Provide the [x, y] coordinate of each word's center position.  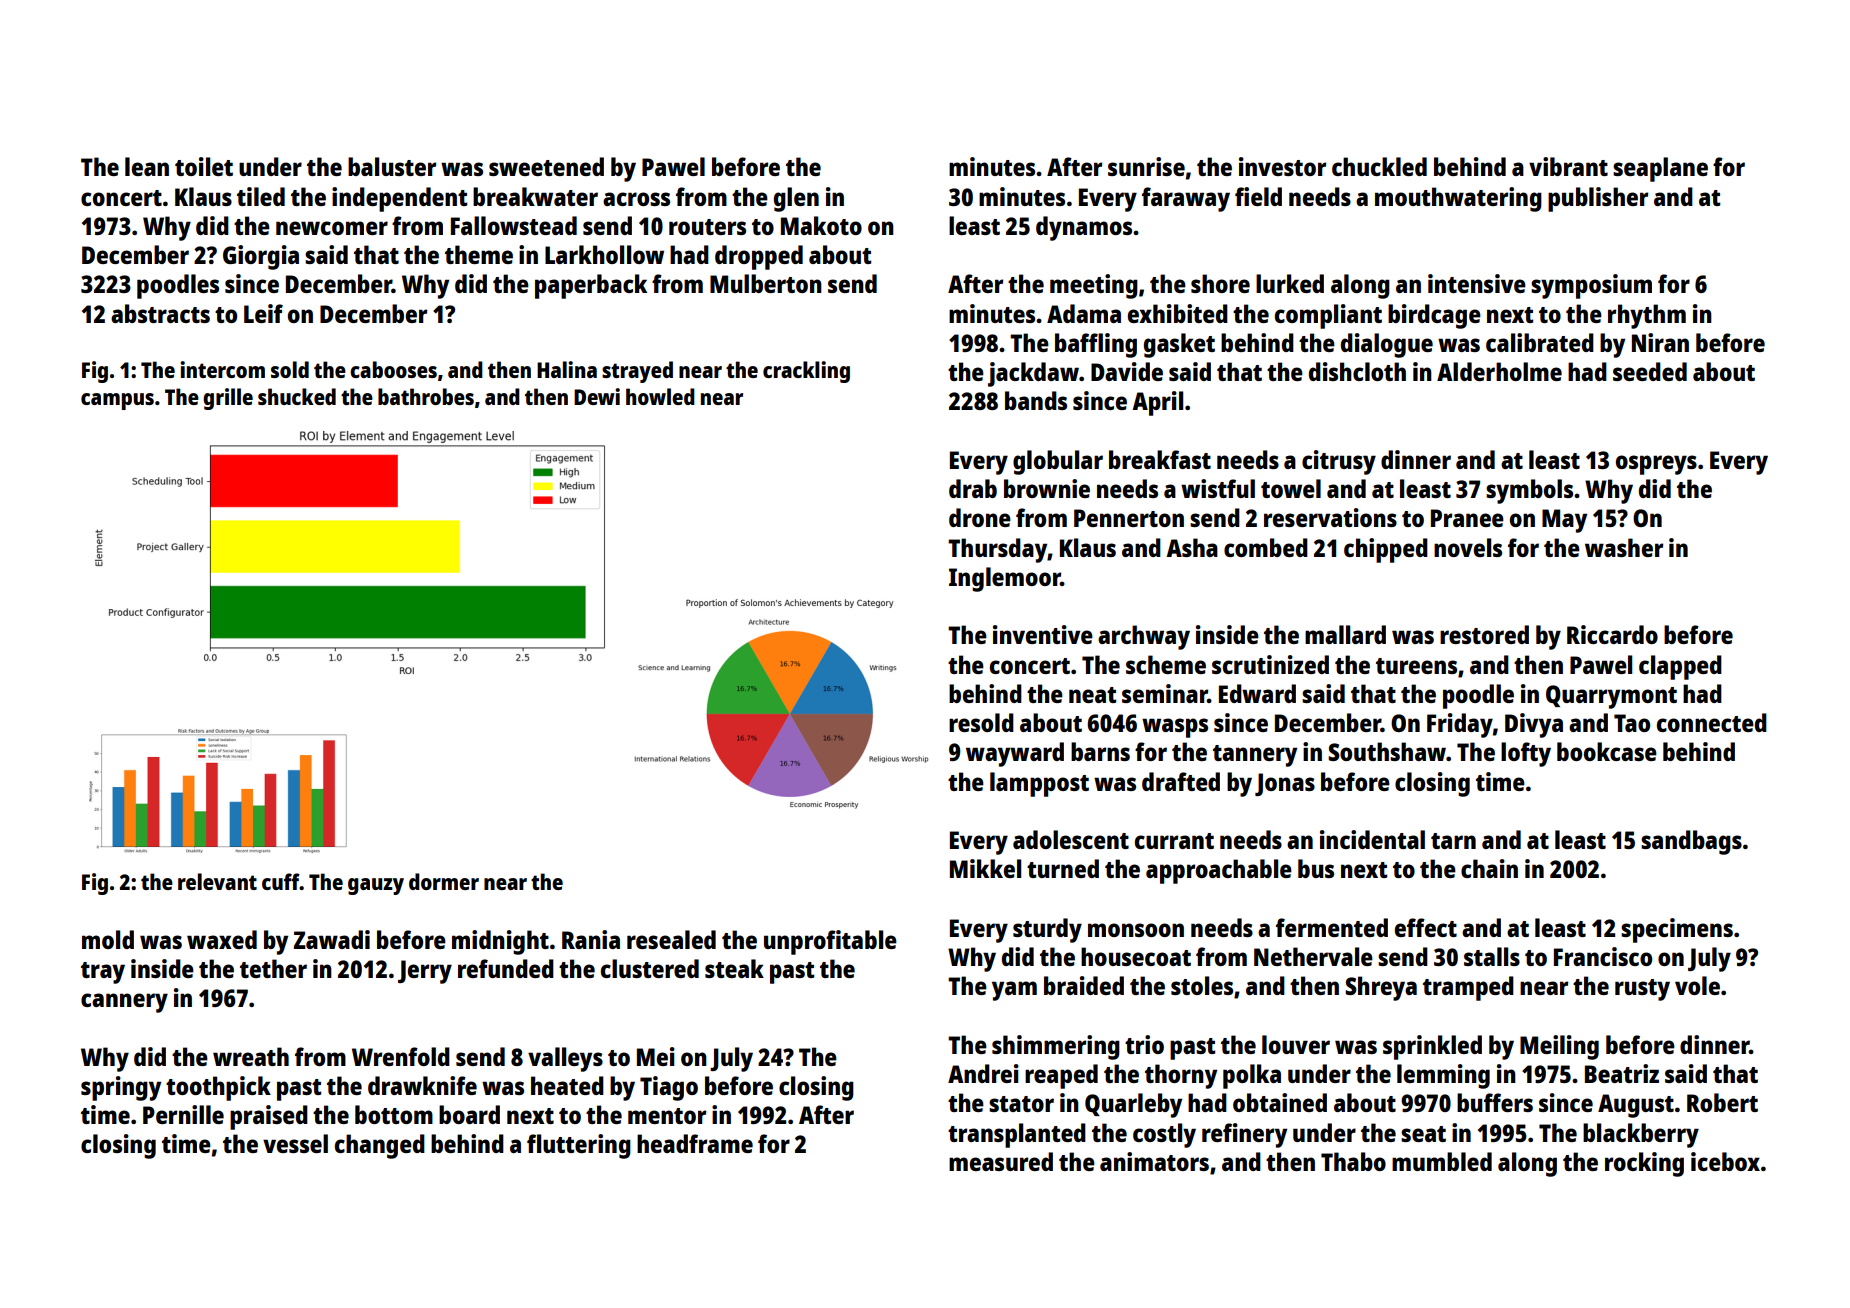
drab [973, 488]
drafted [1181, 781]
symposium [1591, 286]
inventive [1043, 634]
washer [1624, 547]
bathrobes [426, 396]
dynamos [1084, 228]
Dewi [597, 396]
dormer [444, 881]
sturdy [1047, 930]
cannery [124, 1003]
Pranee [1467, 518]
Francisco [1603, 956]
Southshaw [1387, 751]
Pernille [183, 1114]
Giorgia [261, 257]
